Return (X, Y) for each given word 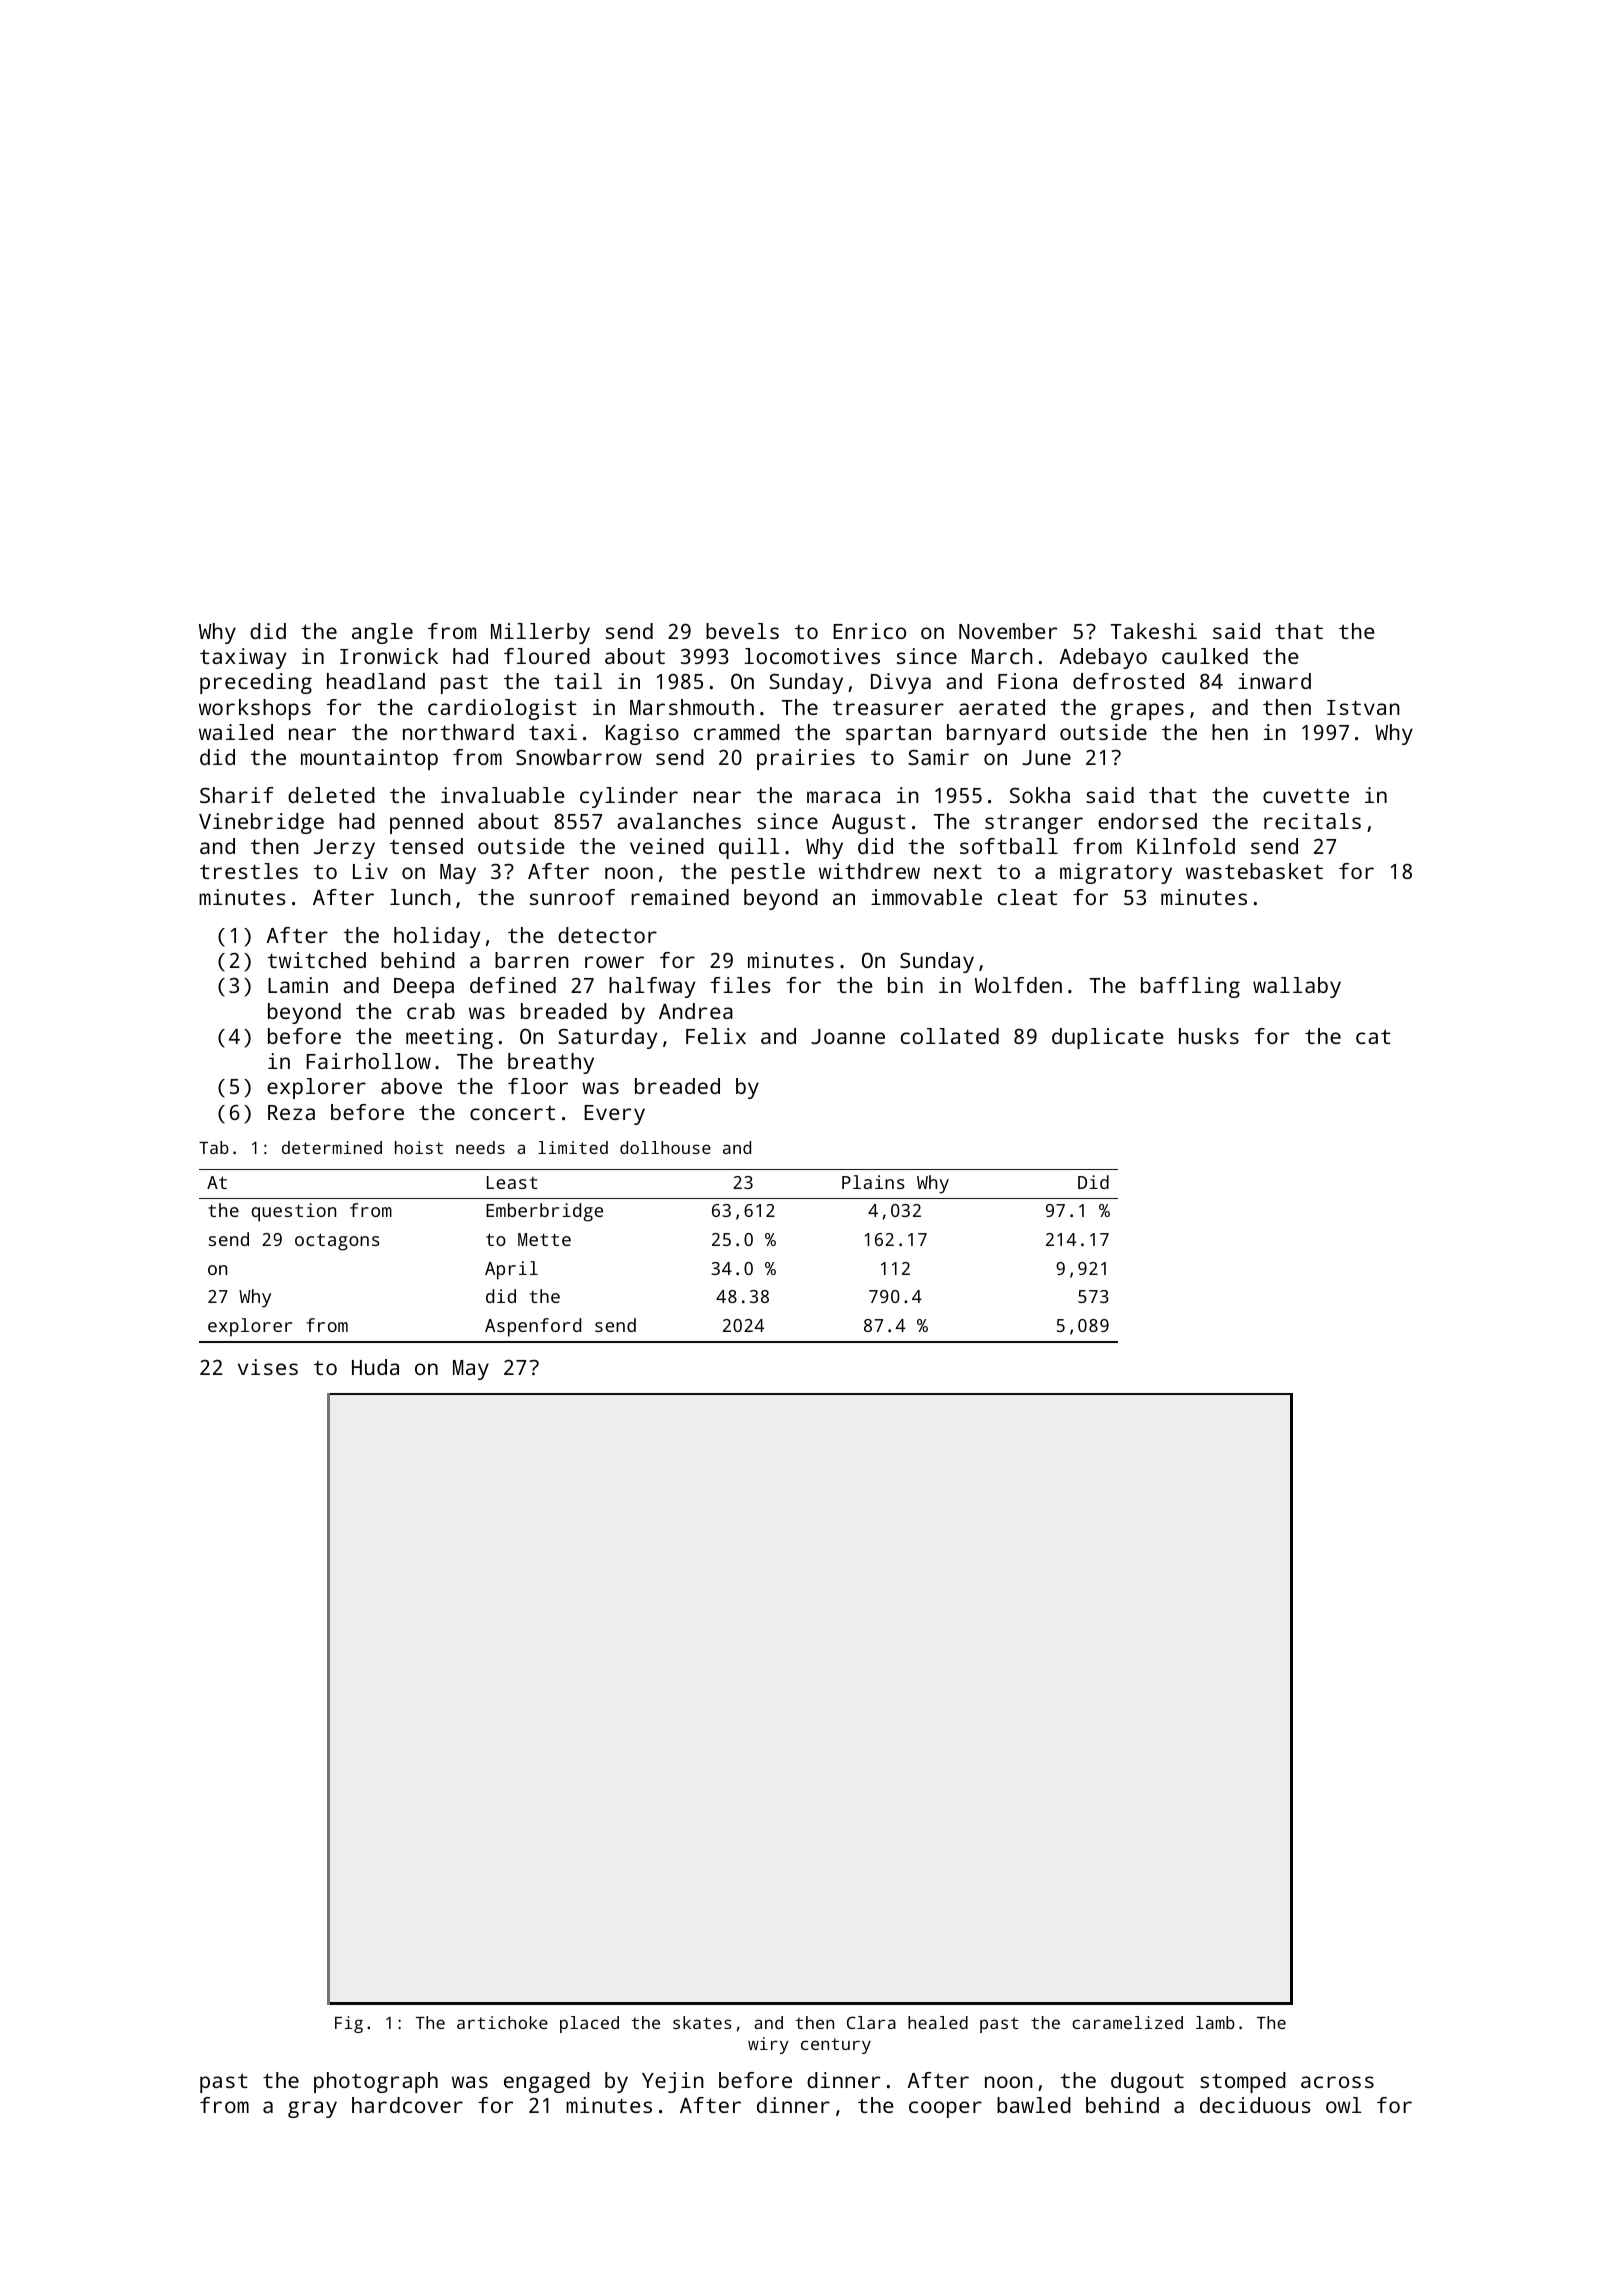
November (1008, 631)
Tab (214, 1147)
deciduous (1255, 2105)
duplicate (1108, 1038)
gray (312, 2109)
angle (382, 633)
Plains (873, 1182)
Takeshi (1154, 631)
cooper (945, 2109)
